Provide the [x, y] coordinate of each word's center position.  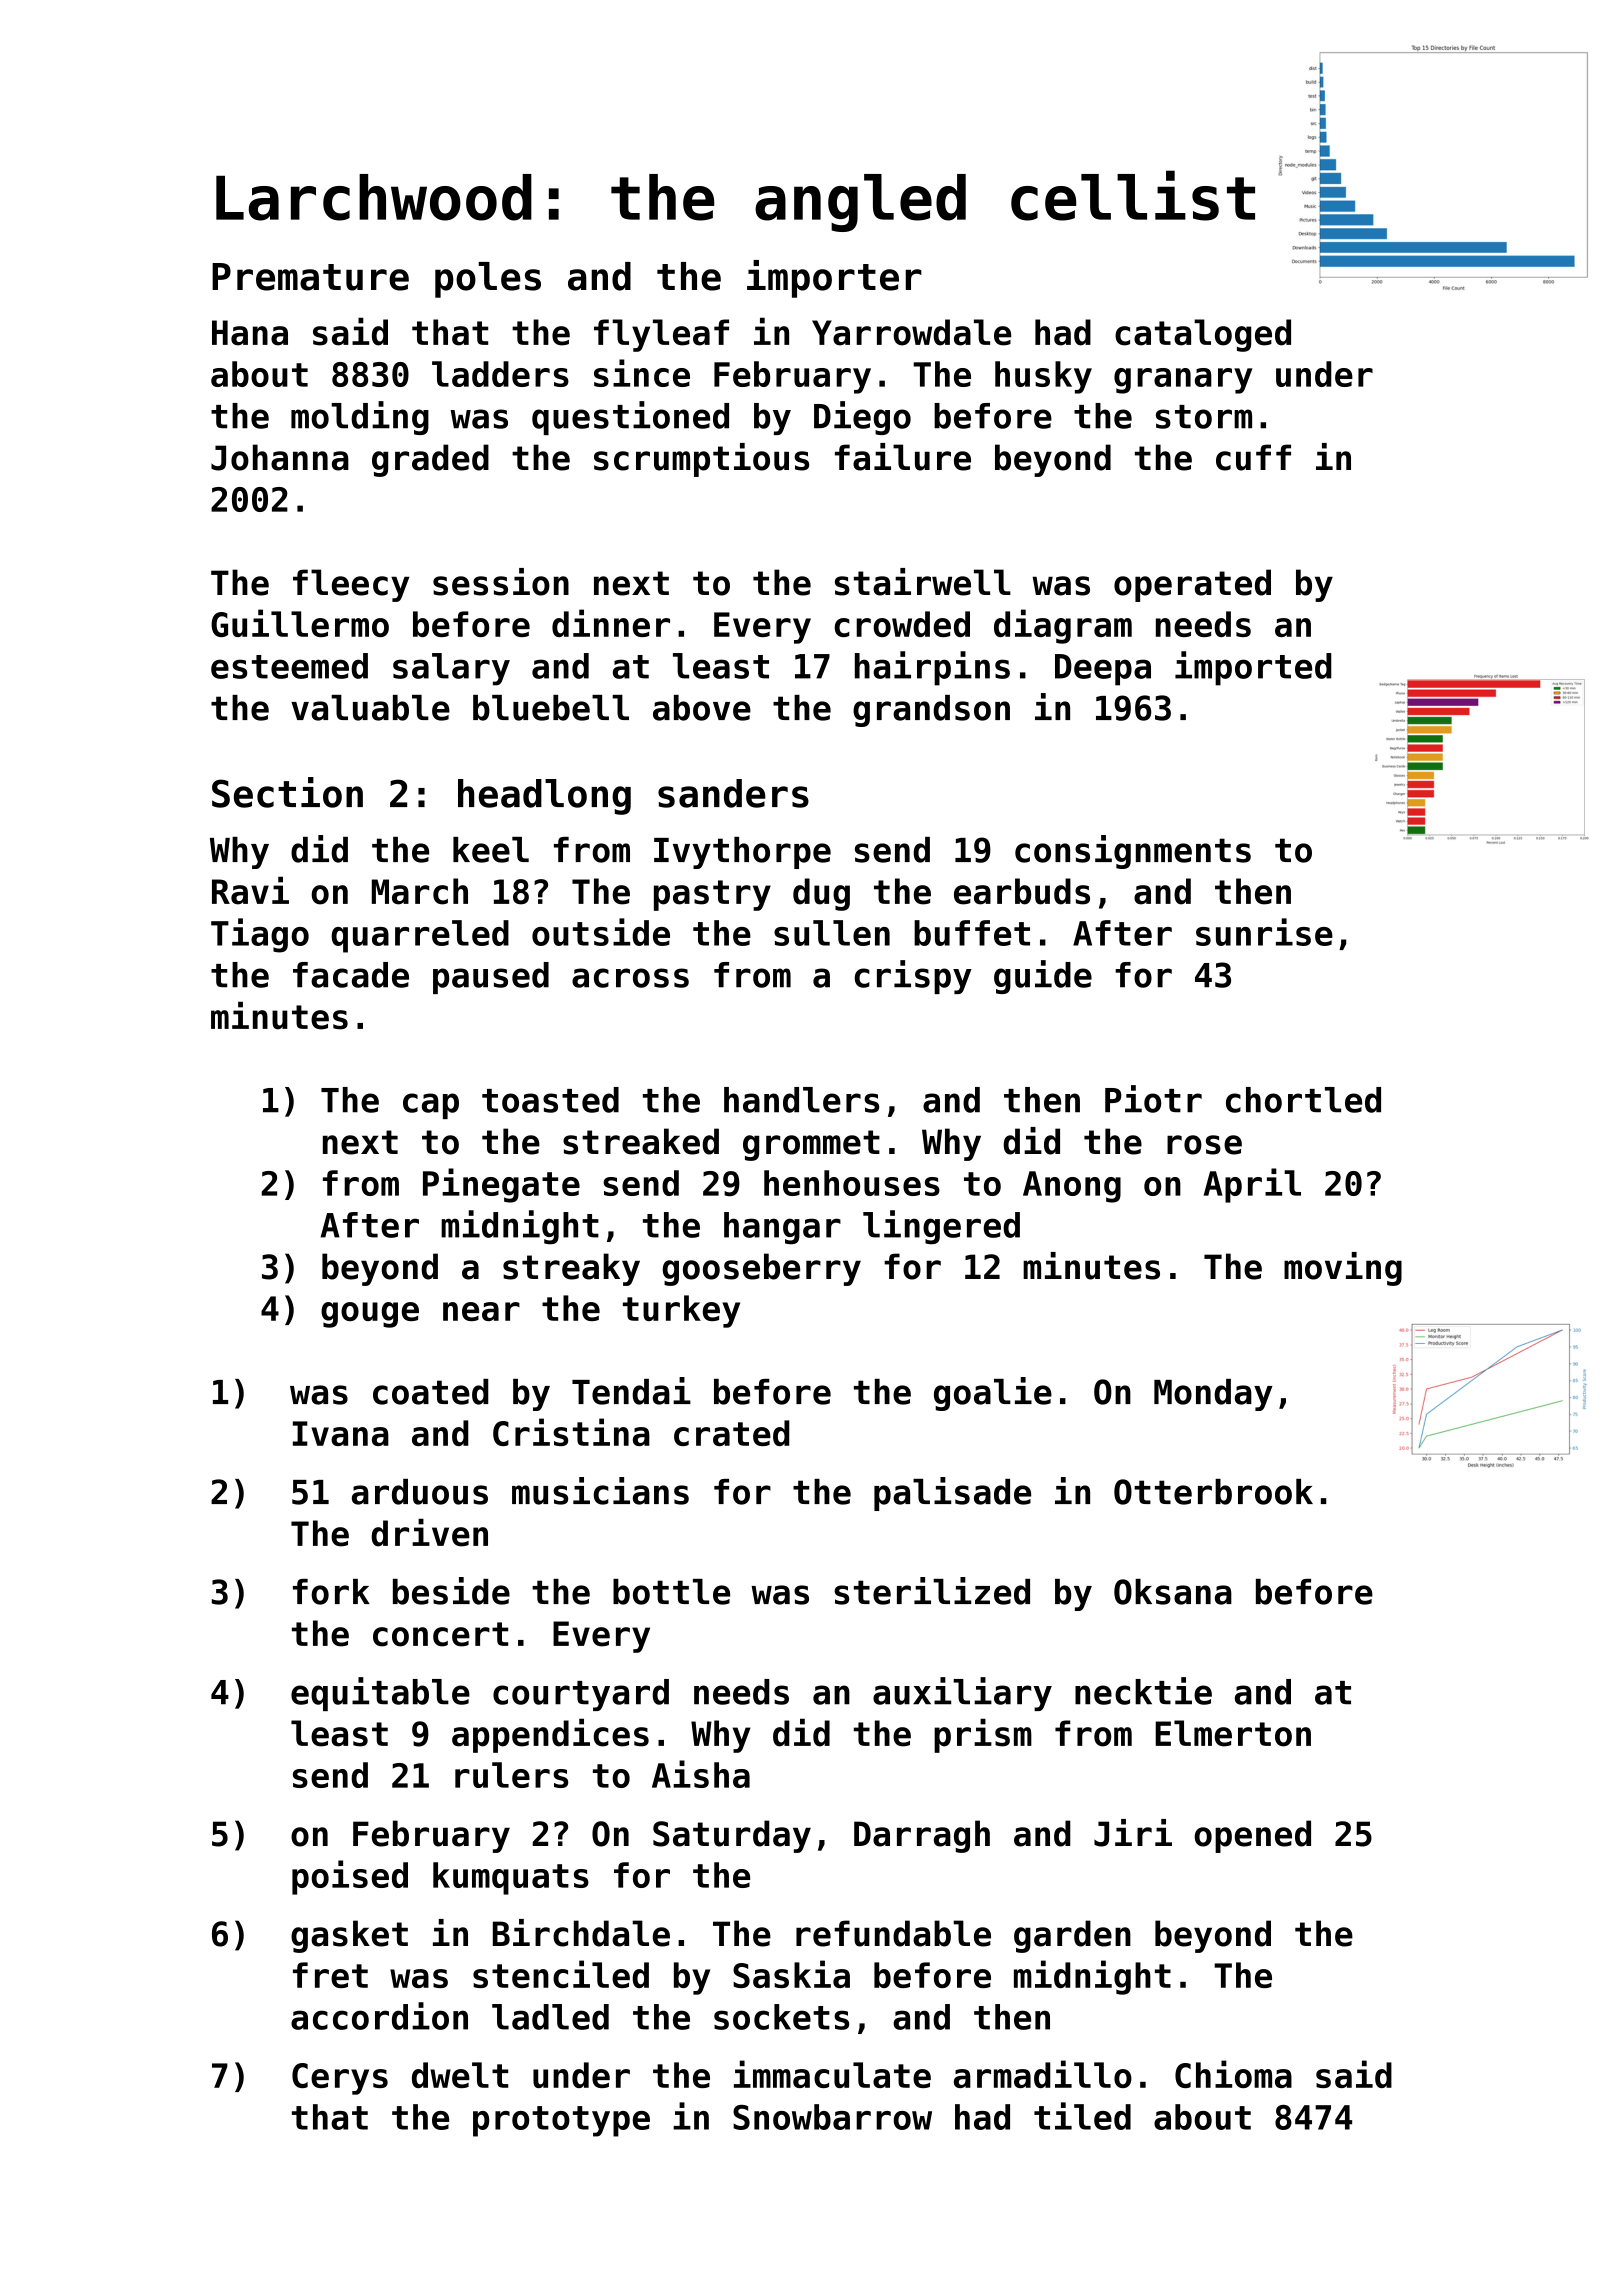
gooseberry [761, 1269]
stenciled [561, 1974]
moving [1343, 1269]
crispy [913, 977]
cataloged [1203, 335]
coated [431, 1392]
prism [983, 1736]
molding [360, 418]
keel [491, 850]
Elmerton [1233, 1733]
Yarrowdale [911, 332]
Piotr [1153, 1099]
